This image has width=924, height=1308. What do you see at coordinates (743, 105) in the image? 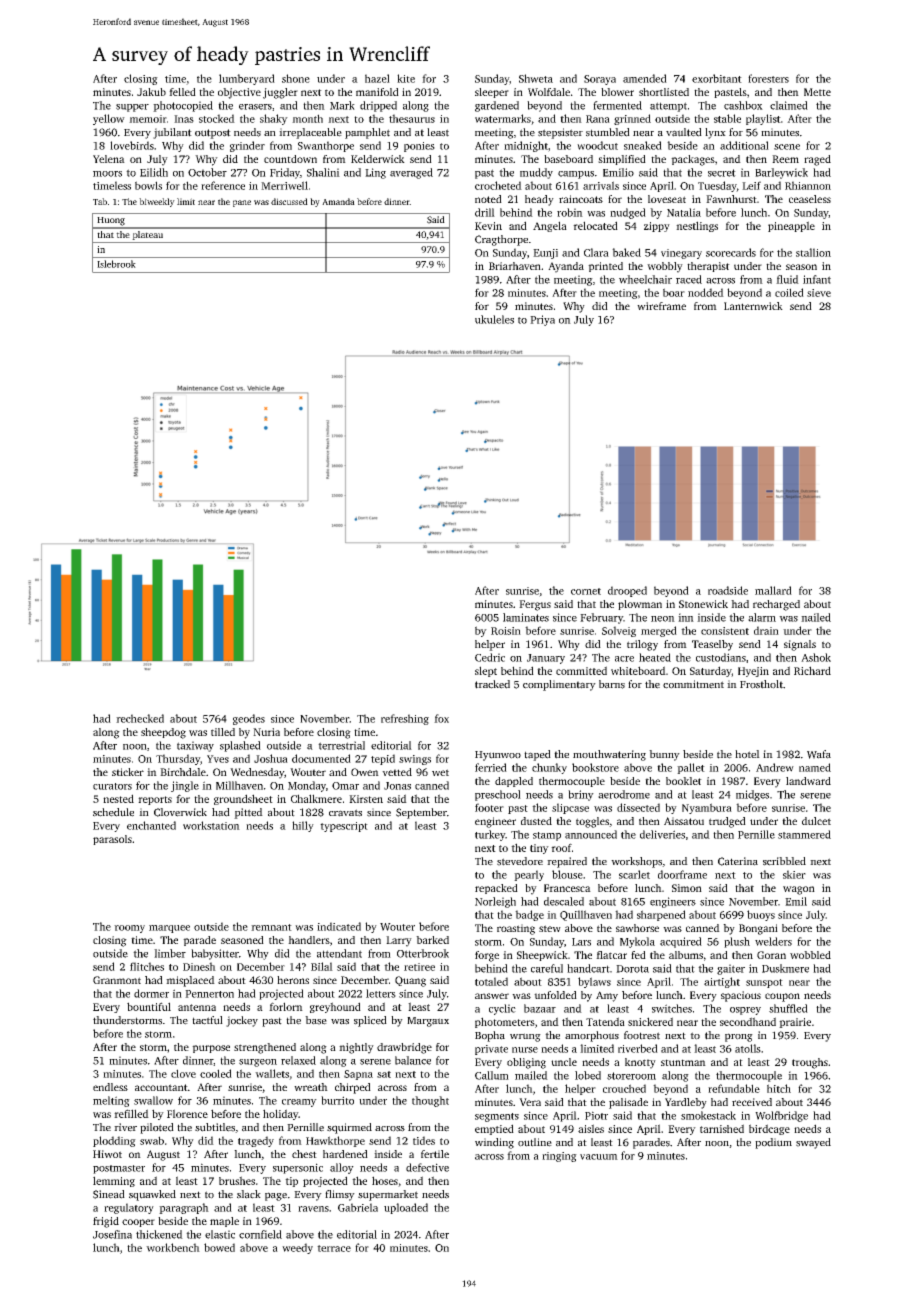
I see `cashbox` at bounding box center [743, 105].
